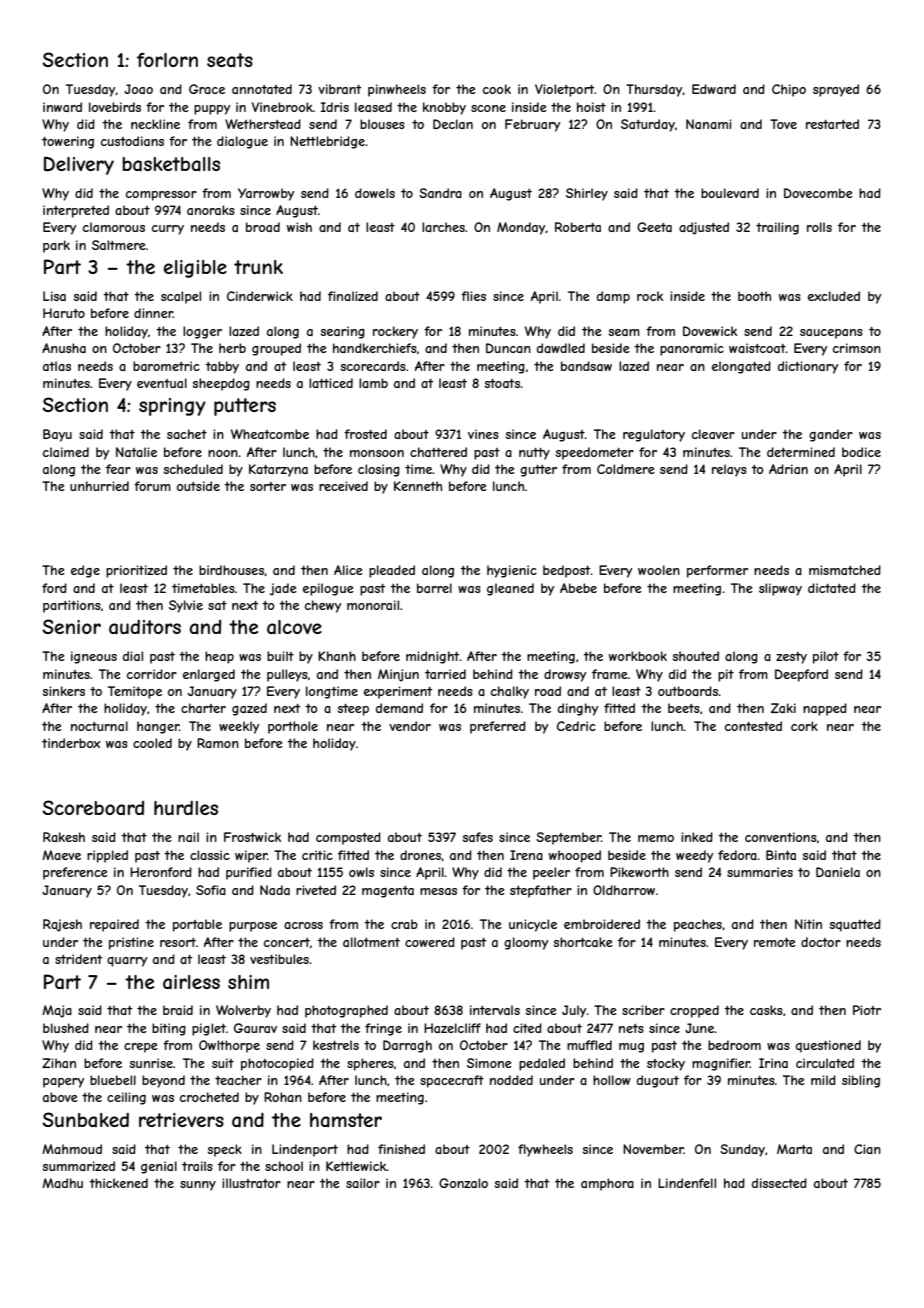  I want to click on prioritized, so click(136, 571).
